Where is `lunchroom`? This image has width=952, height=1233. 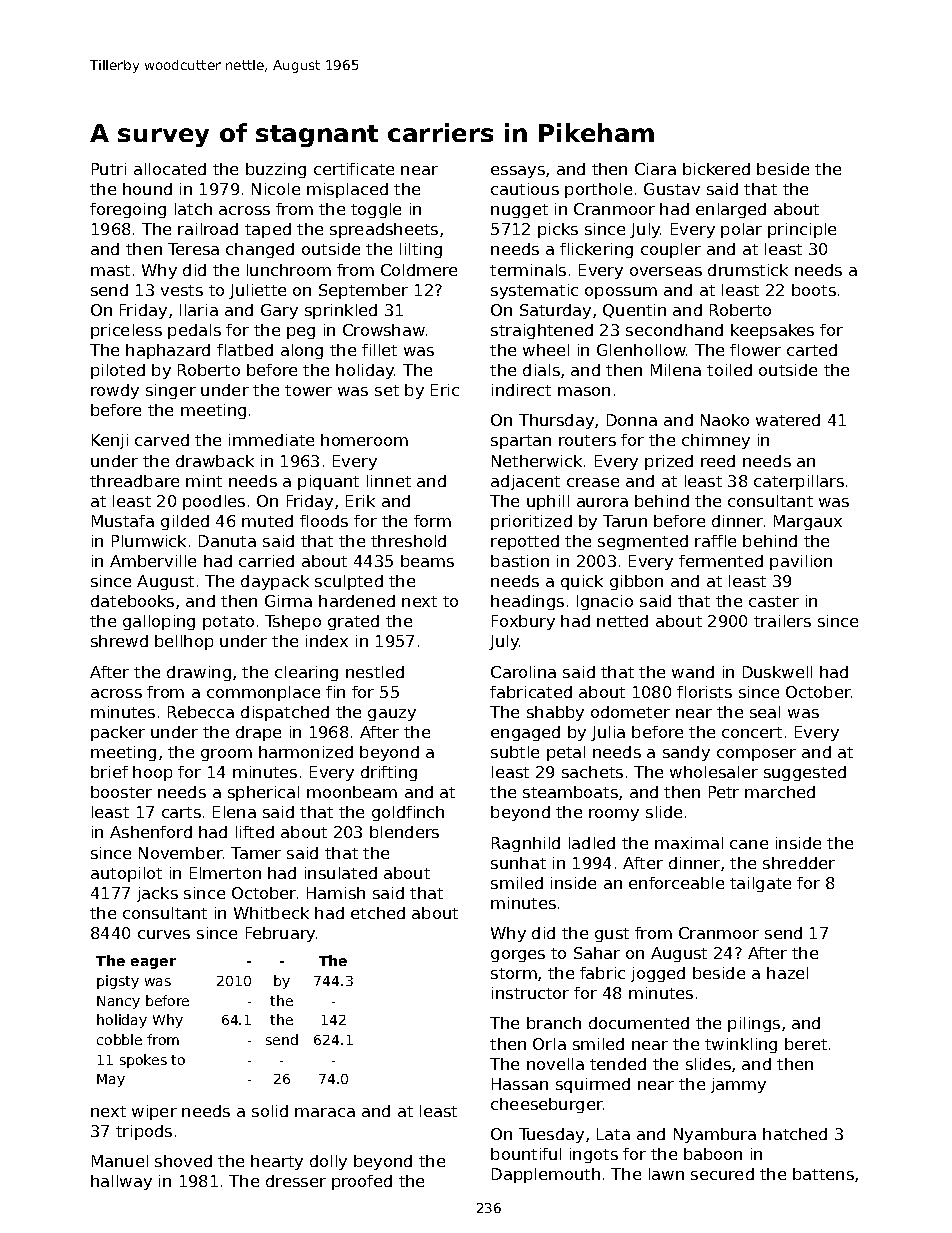 lunchroom is located at coordinates (289, 270).
